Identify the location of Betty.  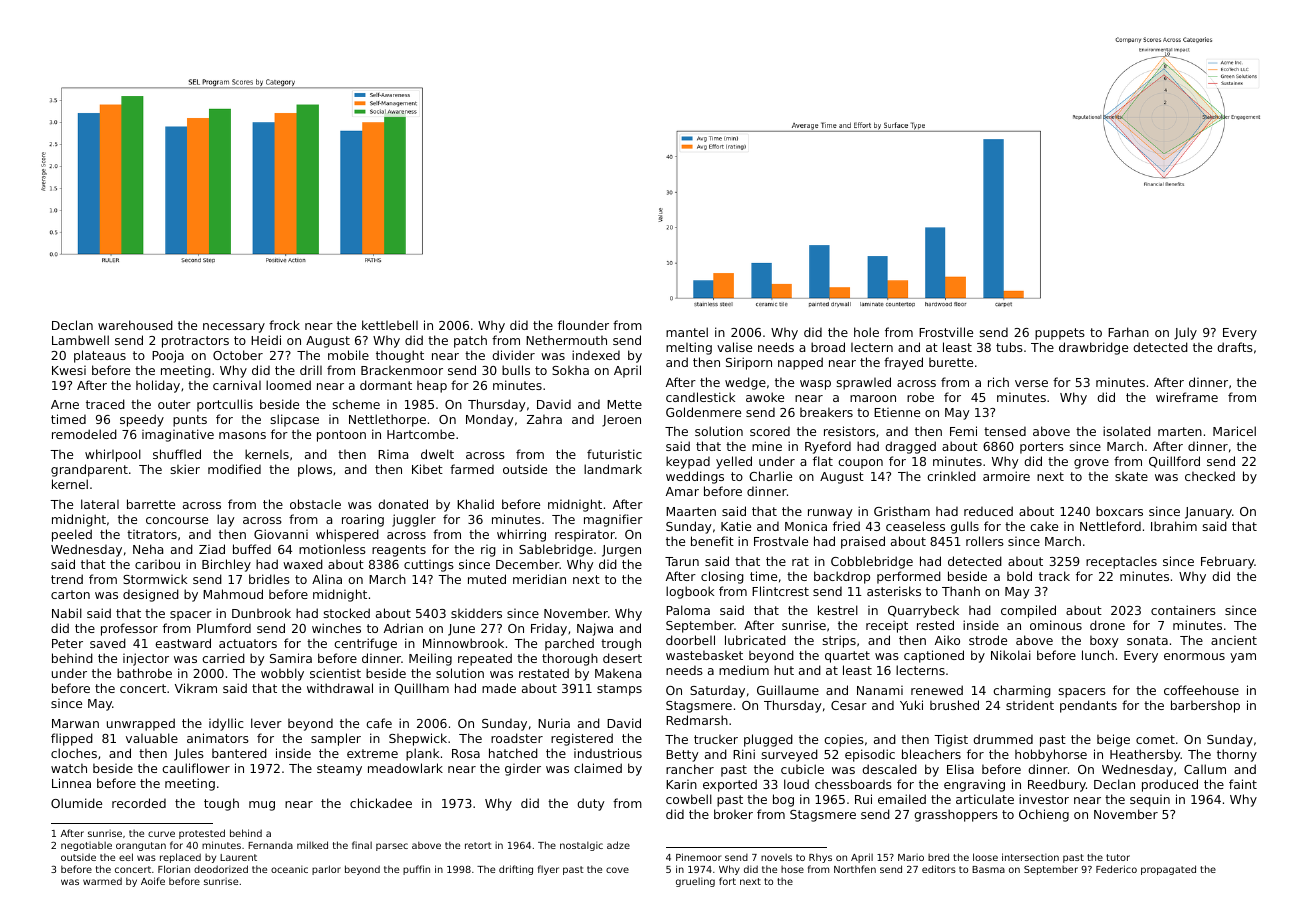
(682, 756).
